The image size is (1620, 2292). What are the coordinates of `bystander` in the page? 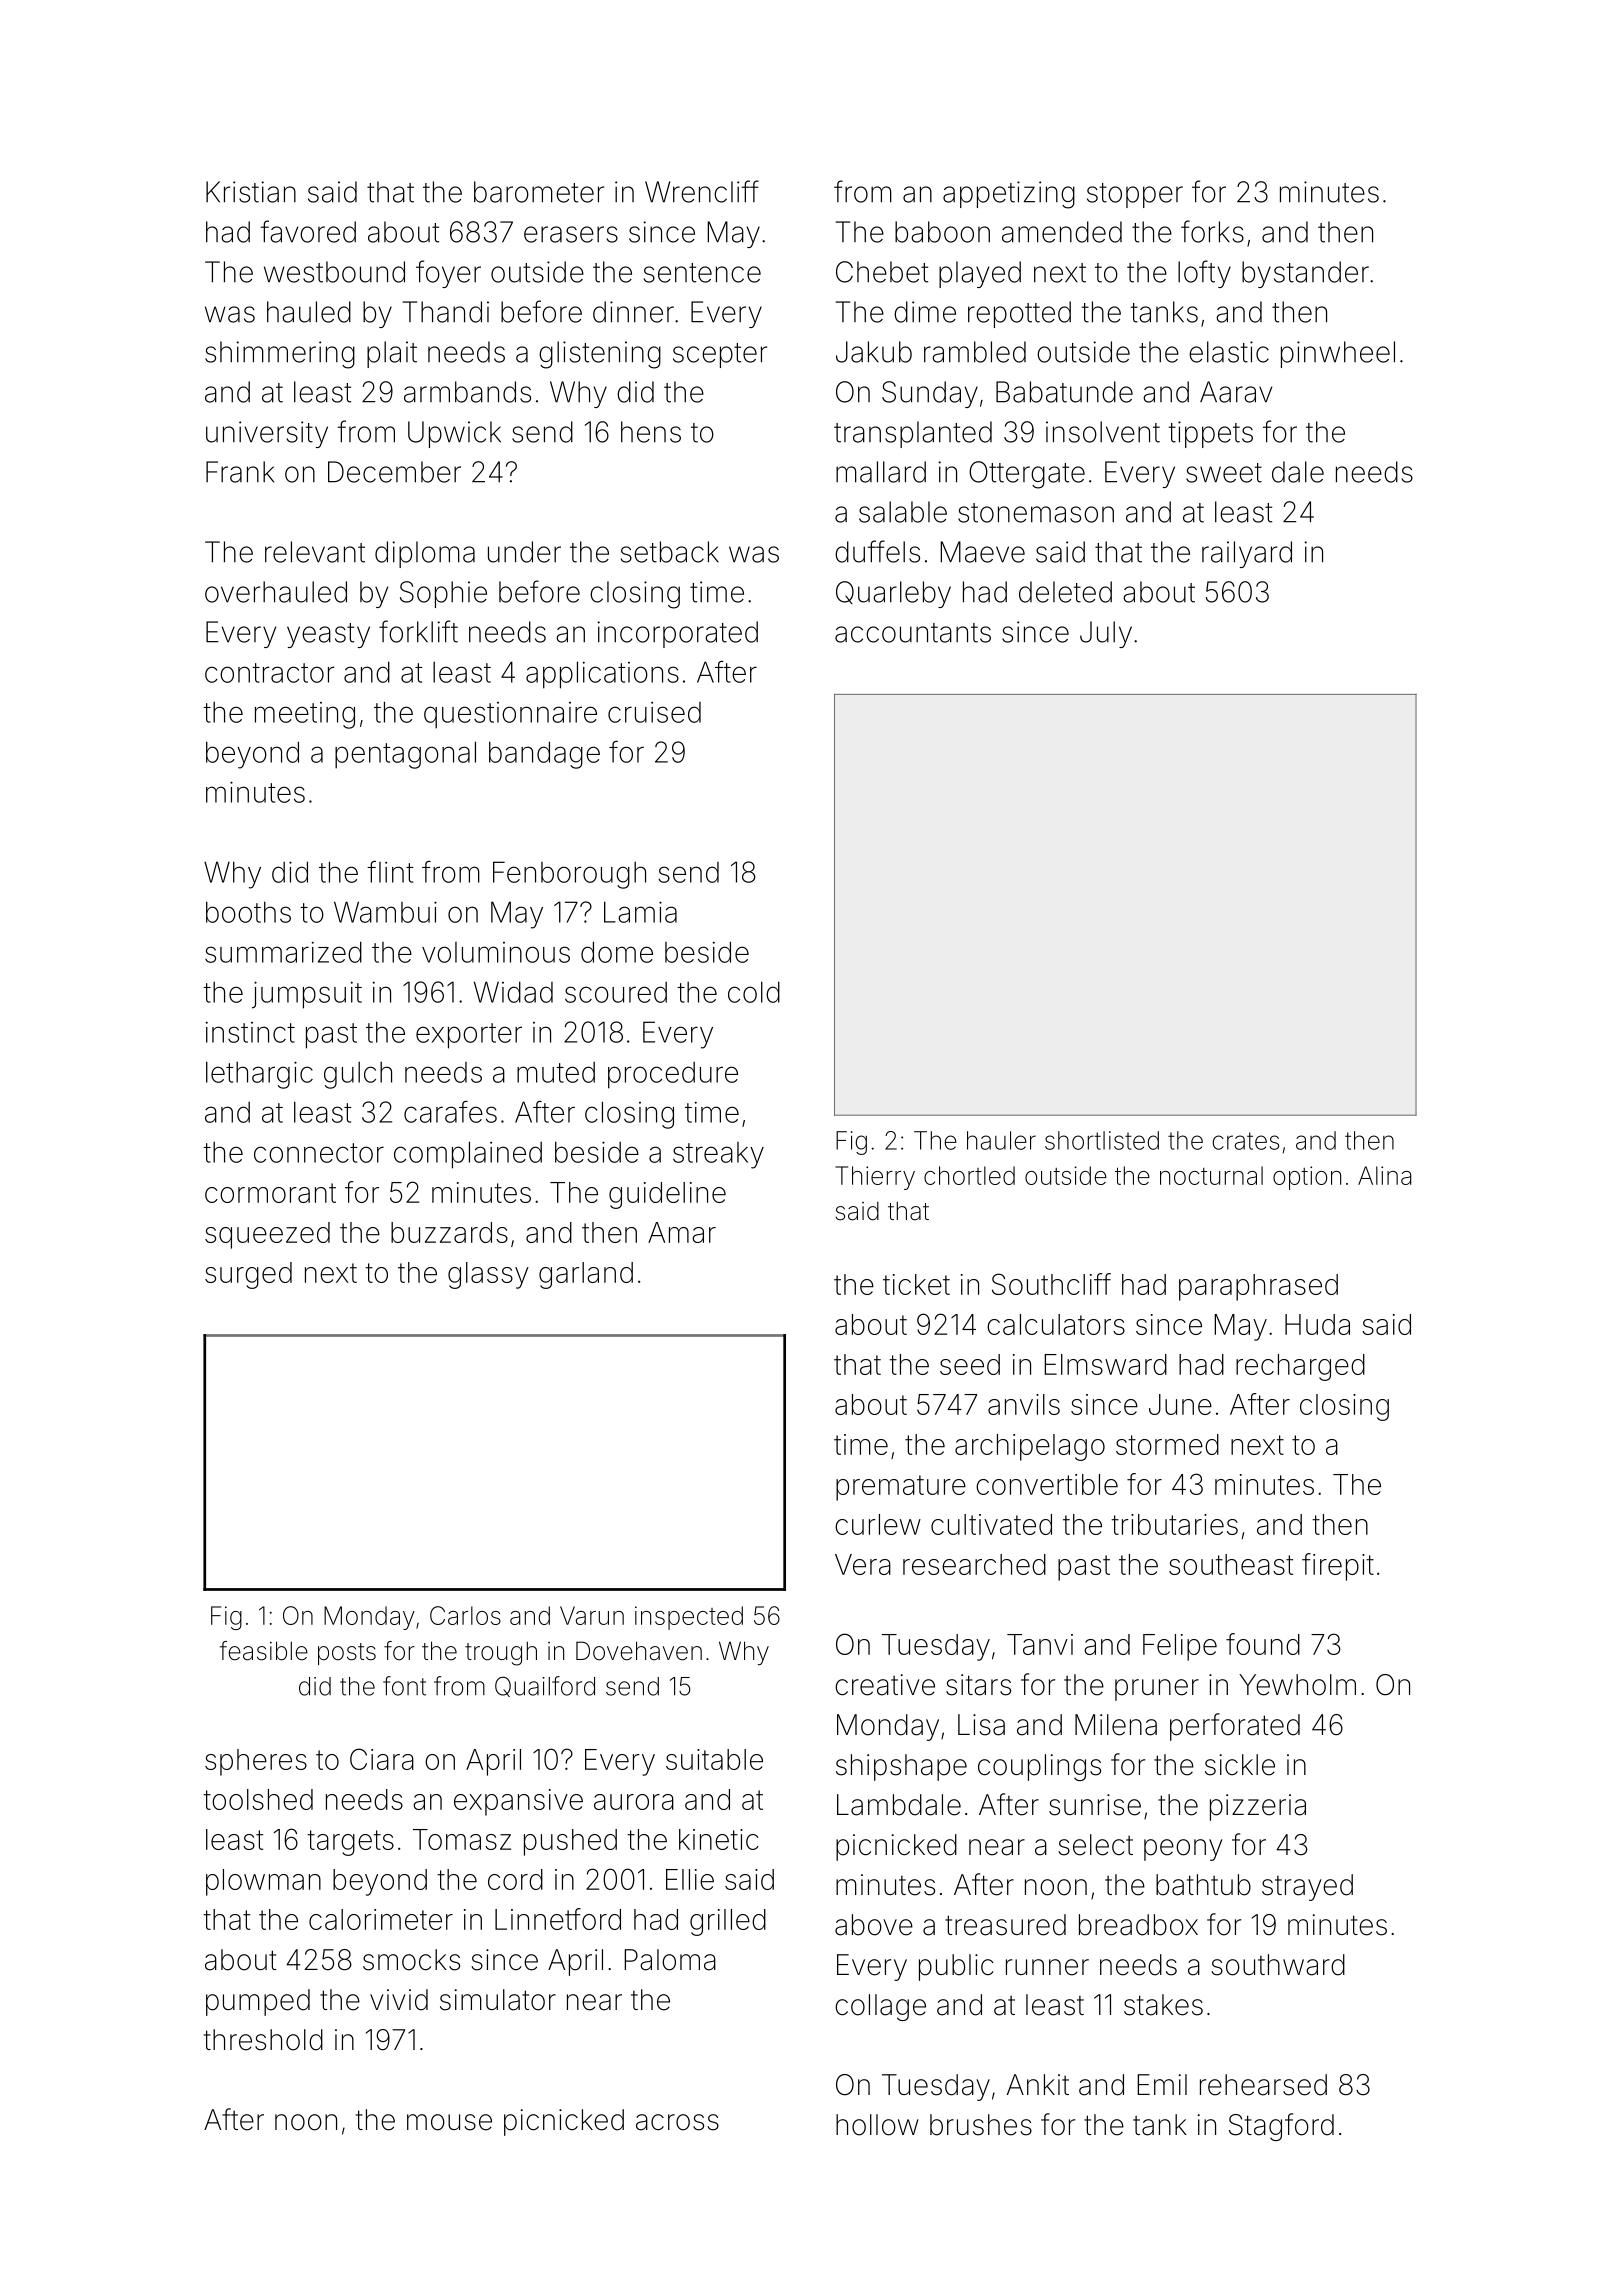 It's located at (1305, 274).
